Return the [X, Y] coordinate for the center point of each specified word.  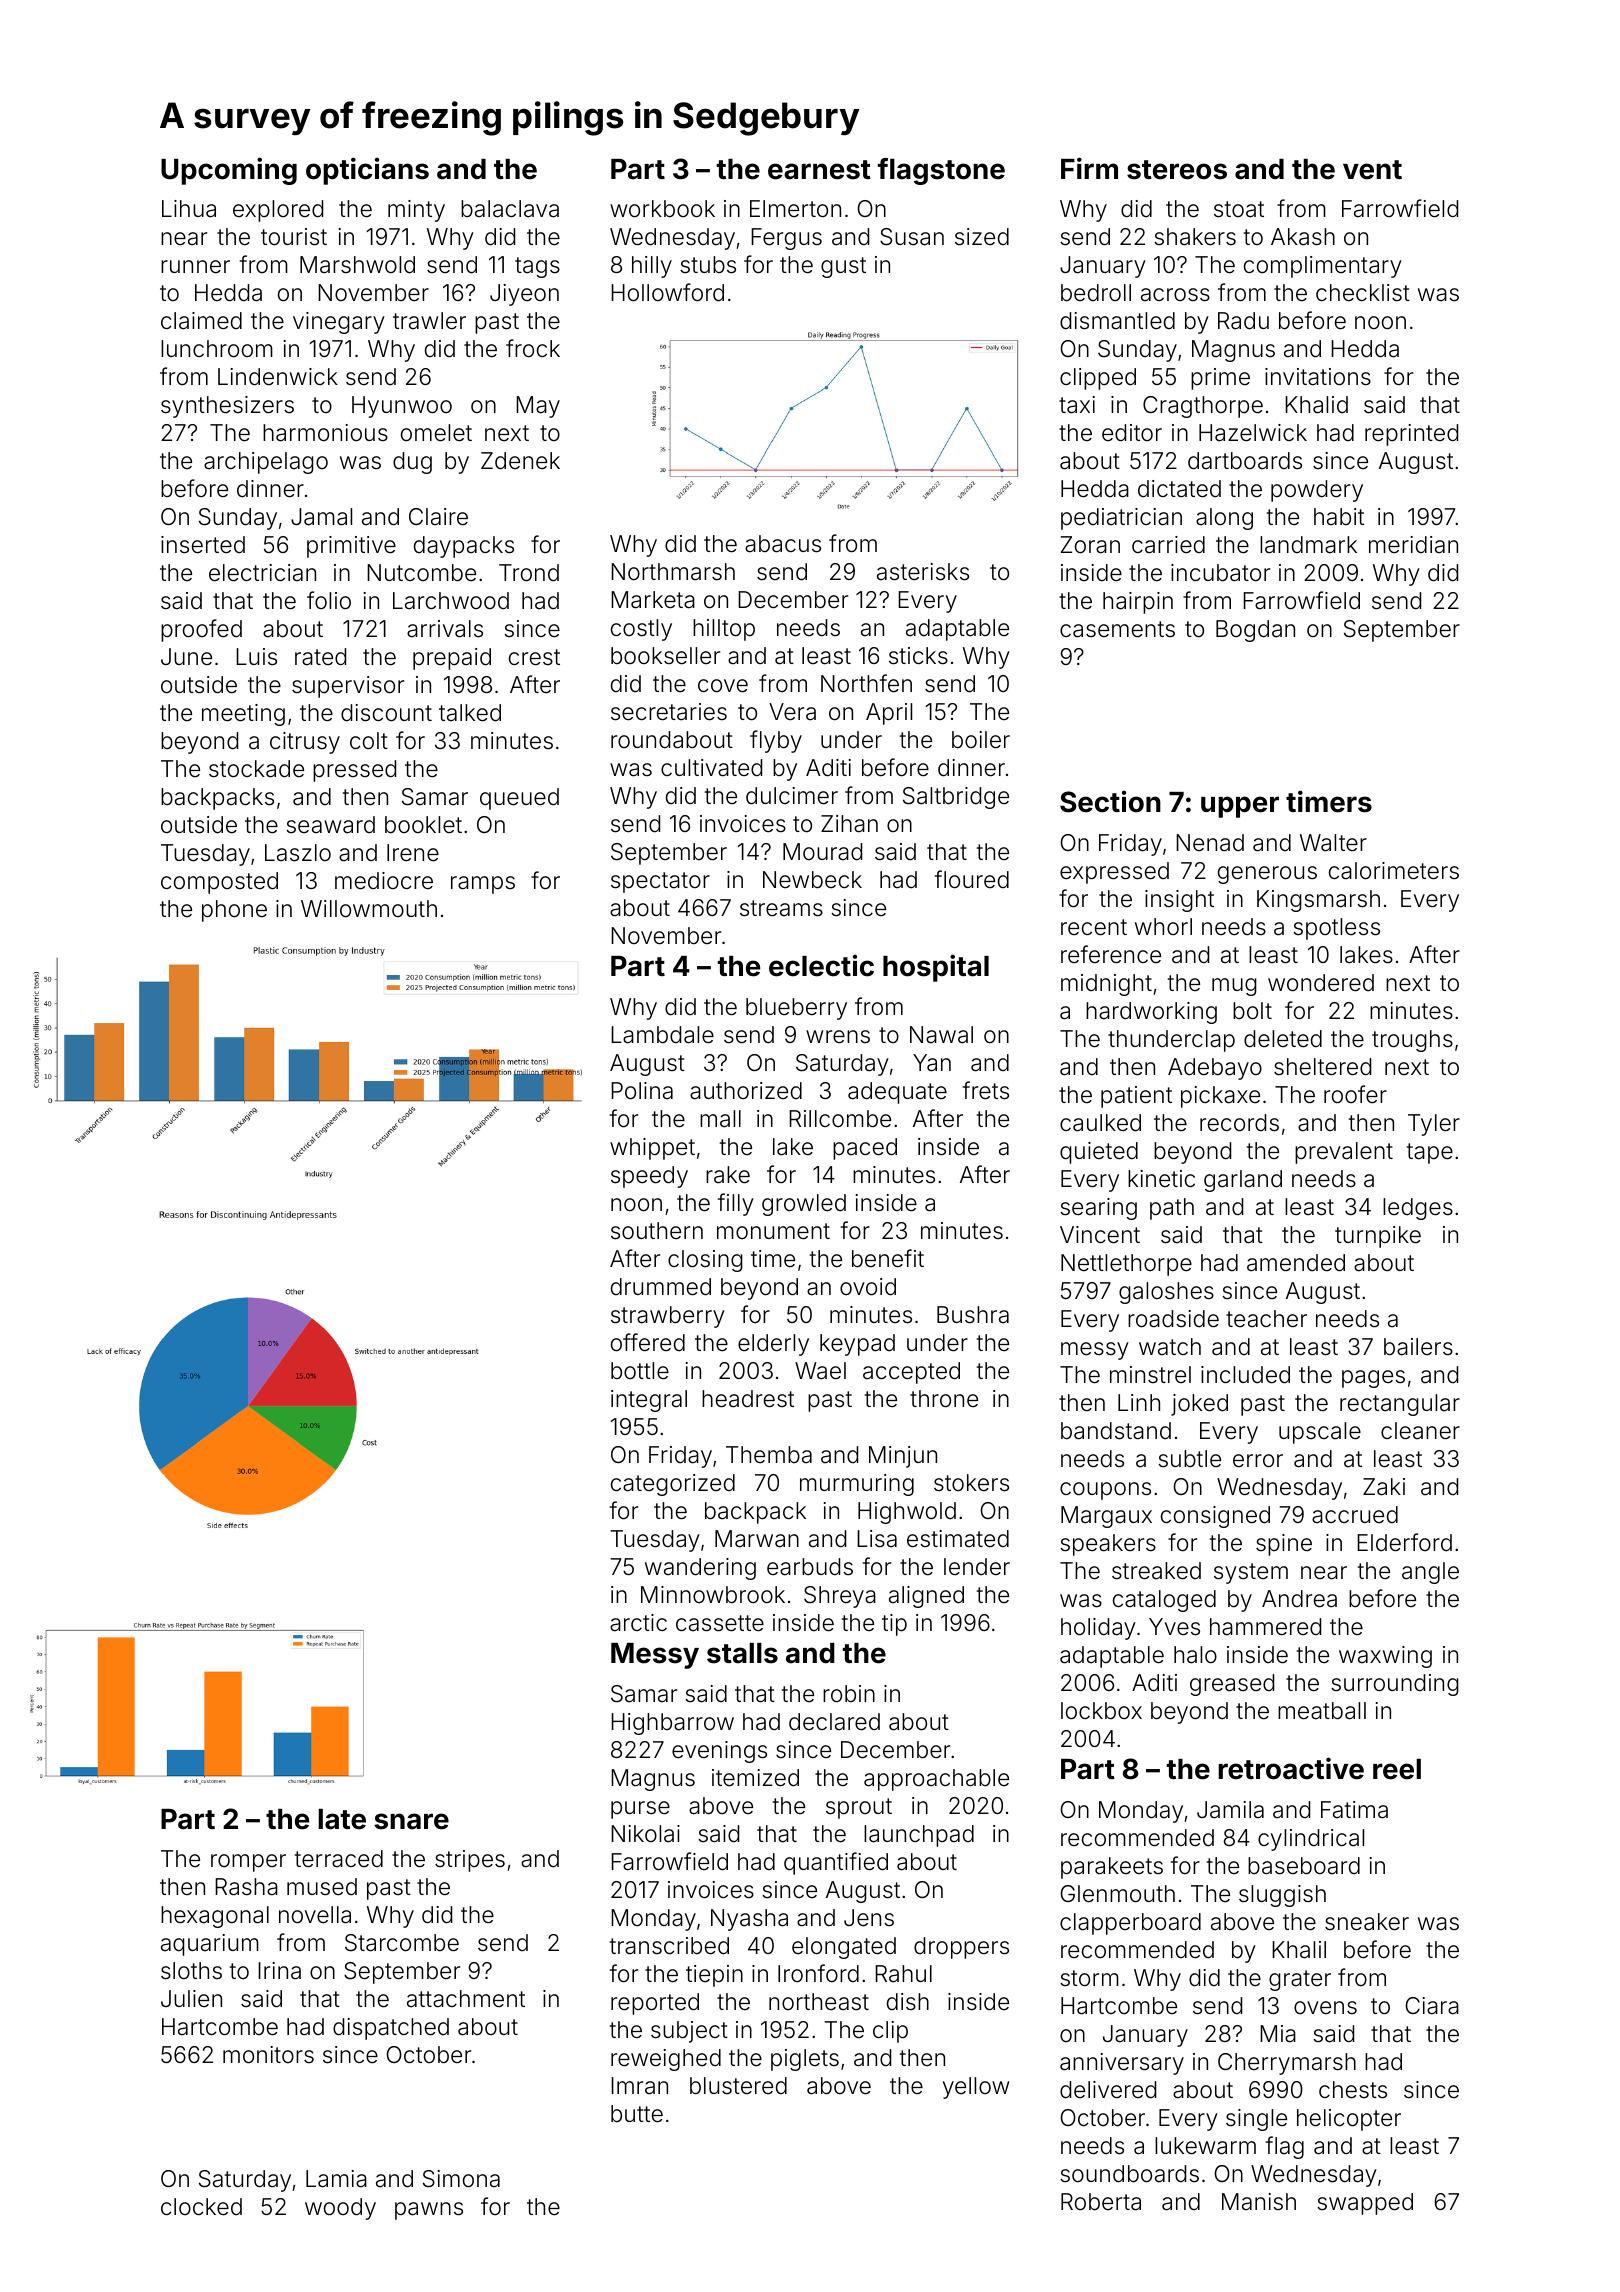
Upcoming [229, 171]
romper [248, 1863]
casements [1117, 629]
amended [1296, 1263]
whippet [652, 1149]
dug [412, 463]
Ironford [818, 1973]
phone [234, 911]
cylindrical [1311, 1840]
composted [219, 883]
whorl [1163, 926]
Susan [912, 237]
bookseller [665, 655]
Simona [461, 2179]
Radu [1243, 321]
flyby [776, 741]
